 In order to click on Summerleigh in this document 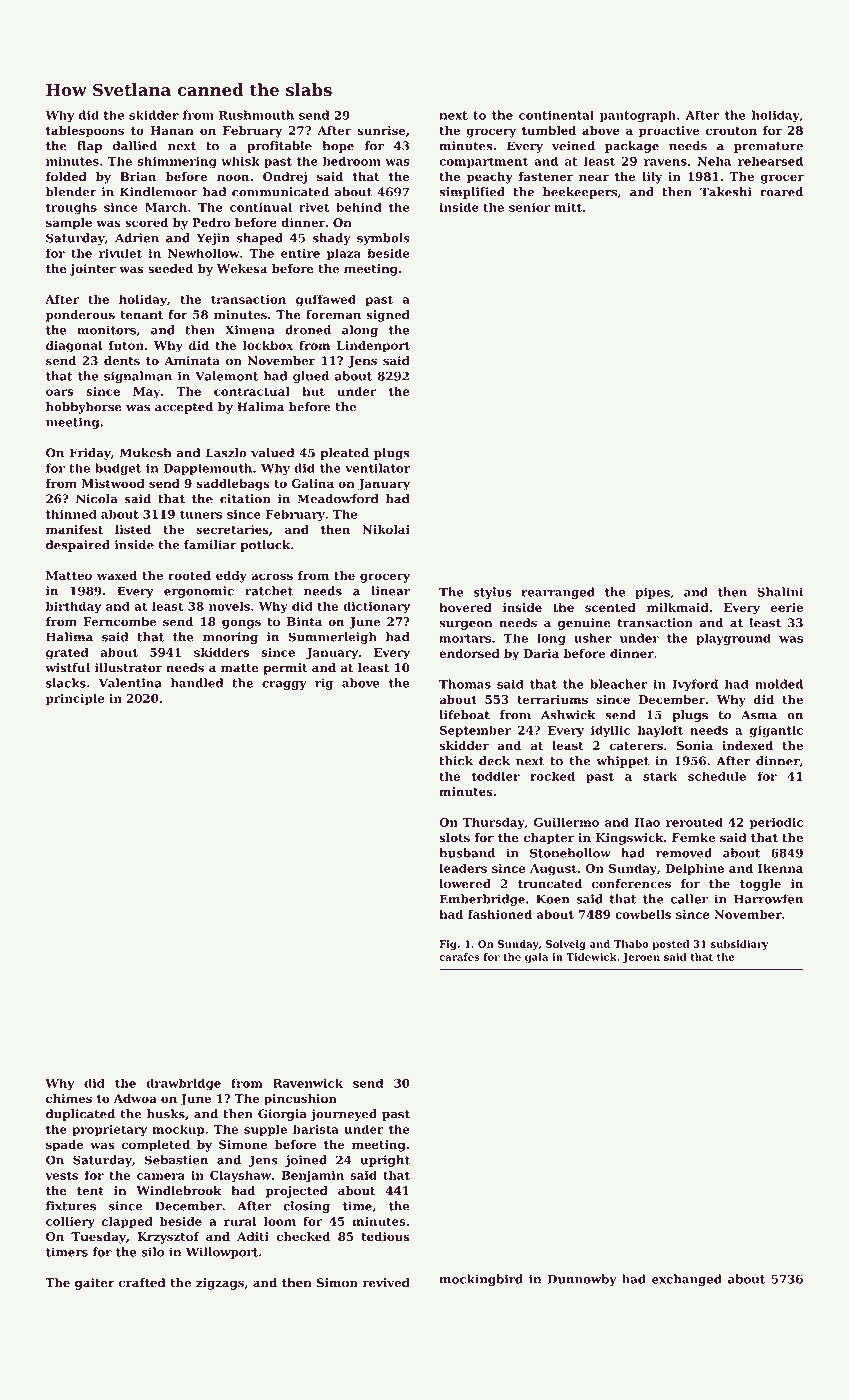, I will do `click(333, 638)`.
